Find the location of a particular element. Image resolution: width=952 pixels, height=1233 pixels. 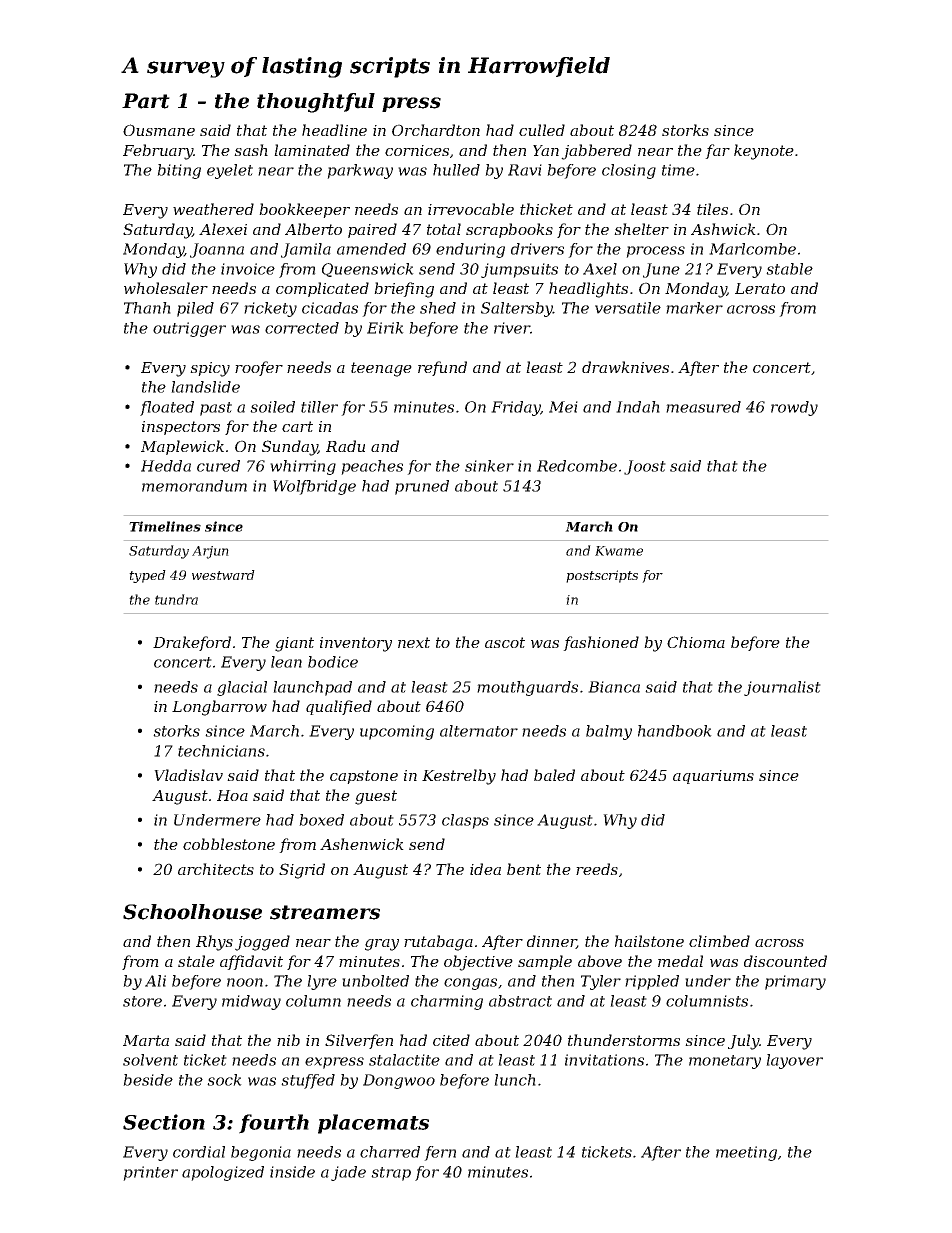

closing is located at coordinates (629, 171).
